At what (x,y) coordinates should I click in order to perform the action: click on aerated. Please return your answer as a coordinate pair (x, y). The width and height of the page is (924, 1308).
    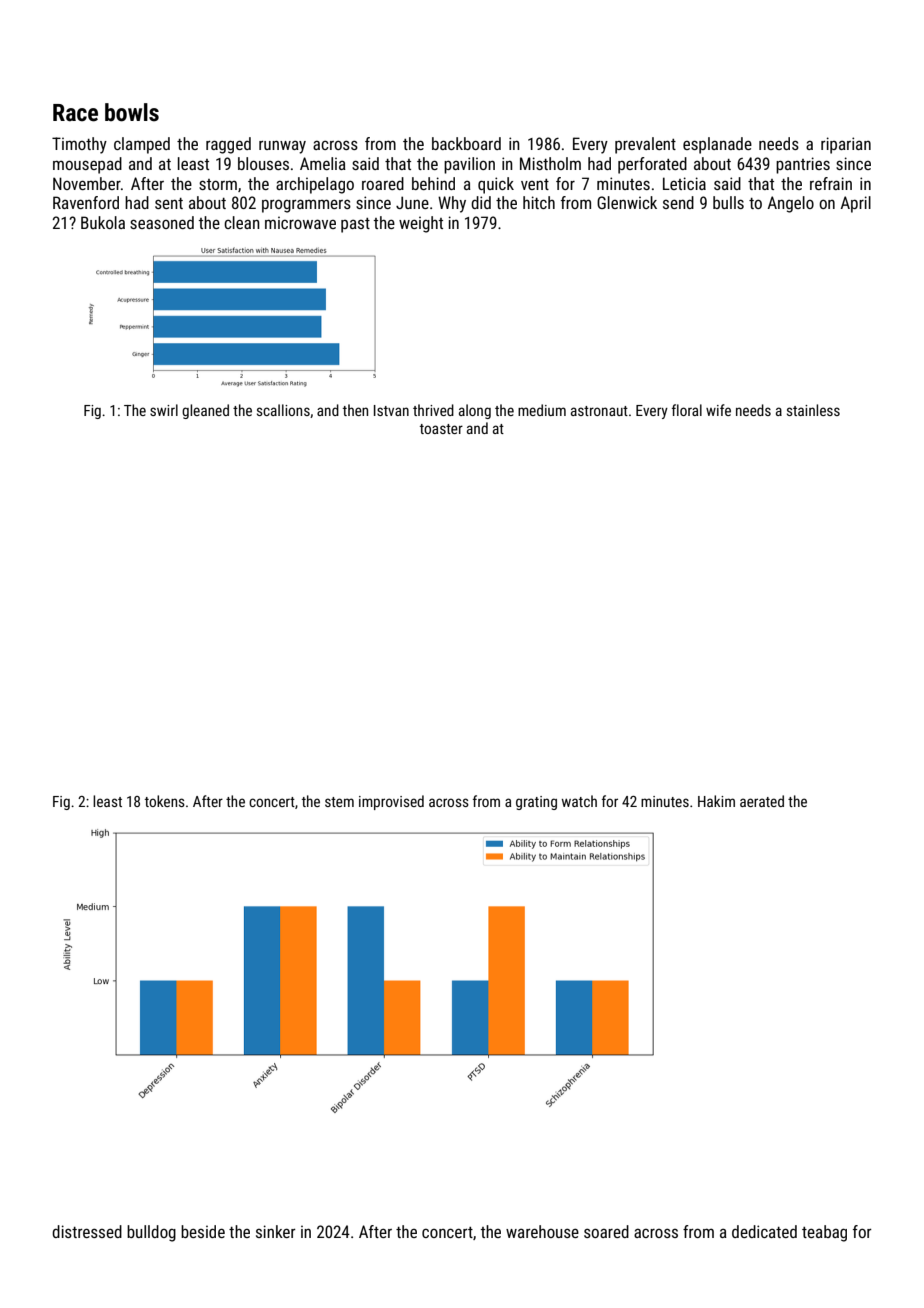
    Looking at the image, I should click on (762, 801).
